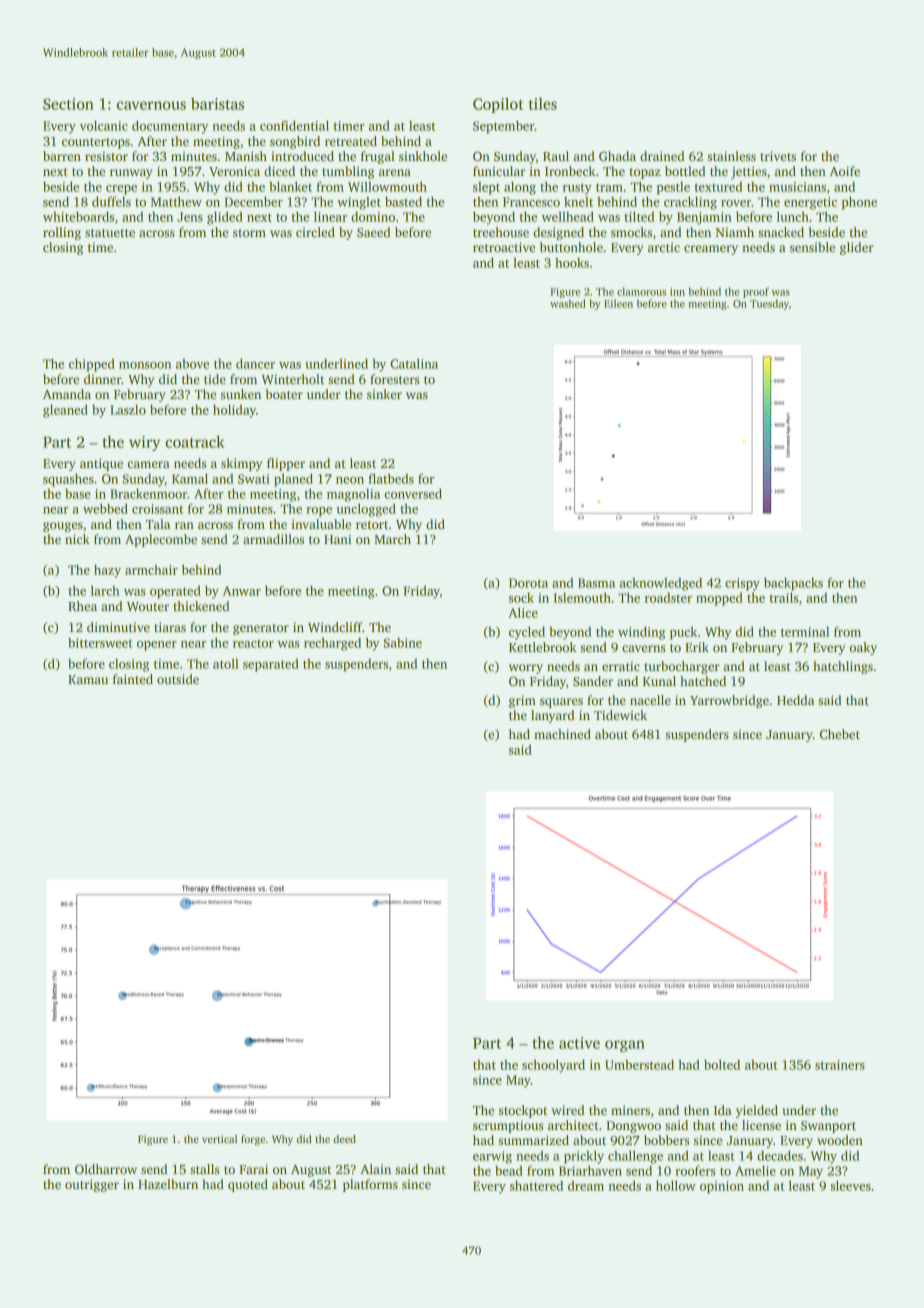 This page has width=924, height=1308. Describe the element at coordinates (731, 156) in the page. I see `stainless` at that location.
